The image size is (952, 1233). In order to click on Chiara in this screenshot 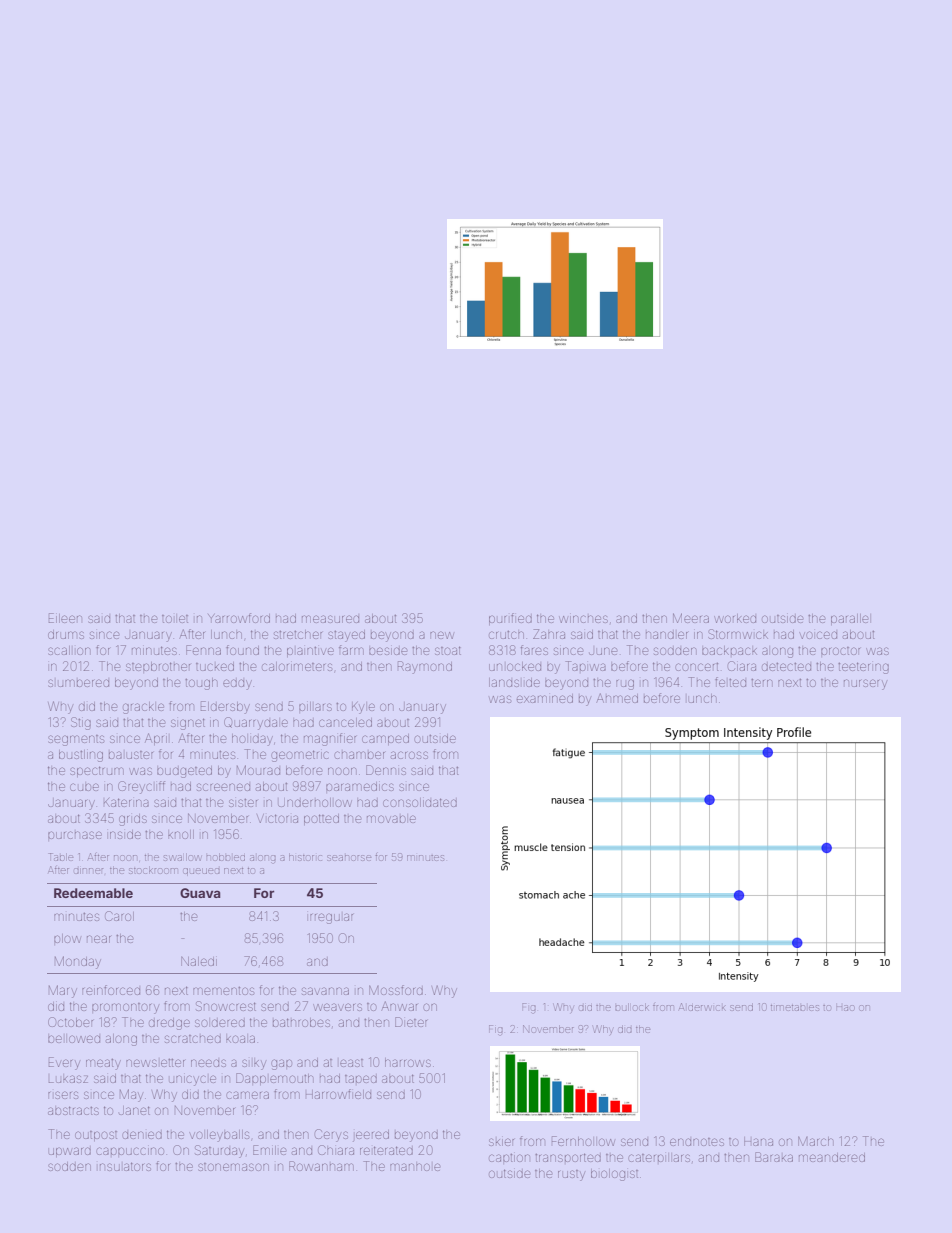, I will do `click(336, 1150)`.
